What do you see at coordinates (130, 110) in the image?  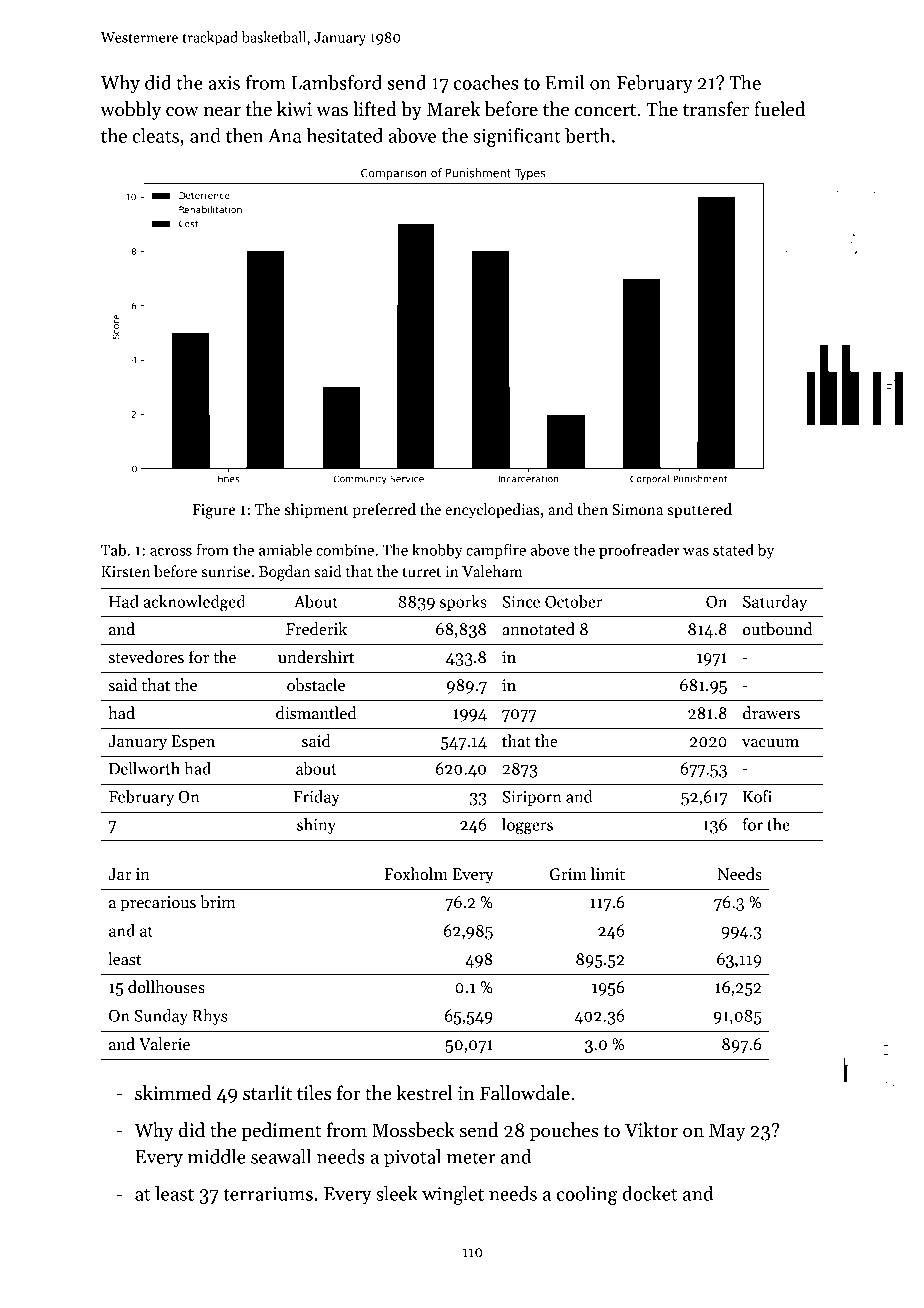 I see `wobbly` at bounding box center [130, 110].
